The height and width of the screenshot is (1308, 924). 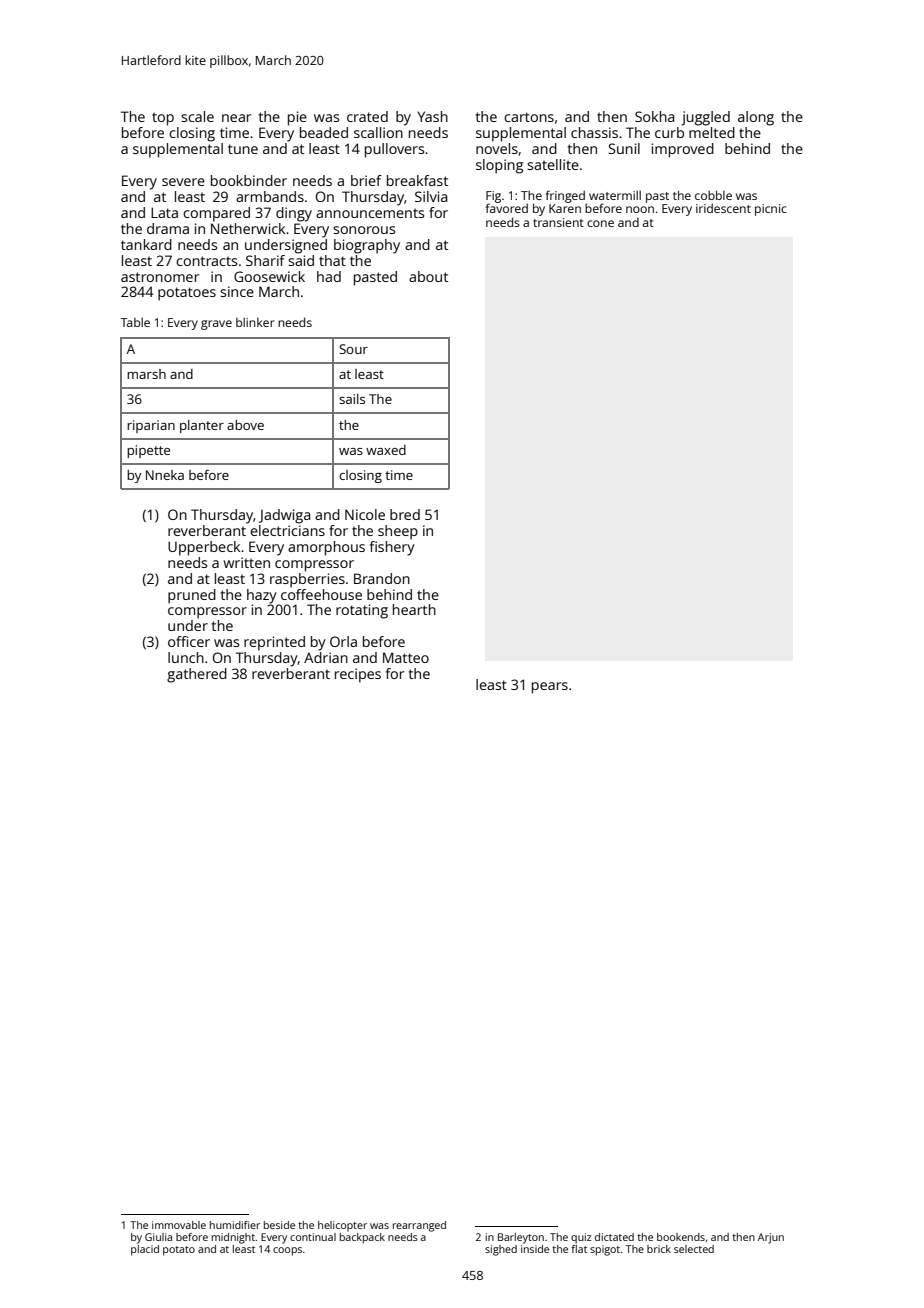 What do you see at coordinates (681, 1237) in the screenshot?
I see `bookends` at bounding box center [681, 1237].
